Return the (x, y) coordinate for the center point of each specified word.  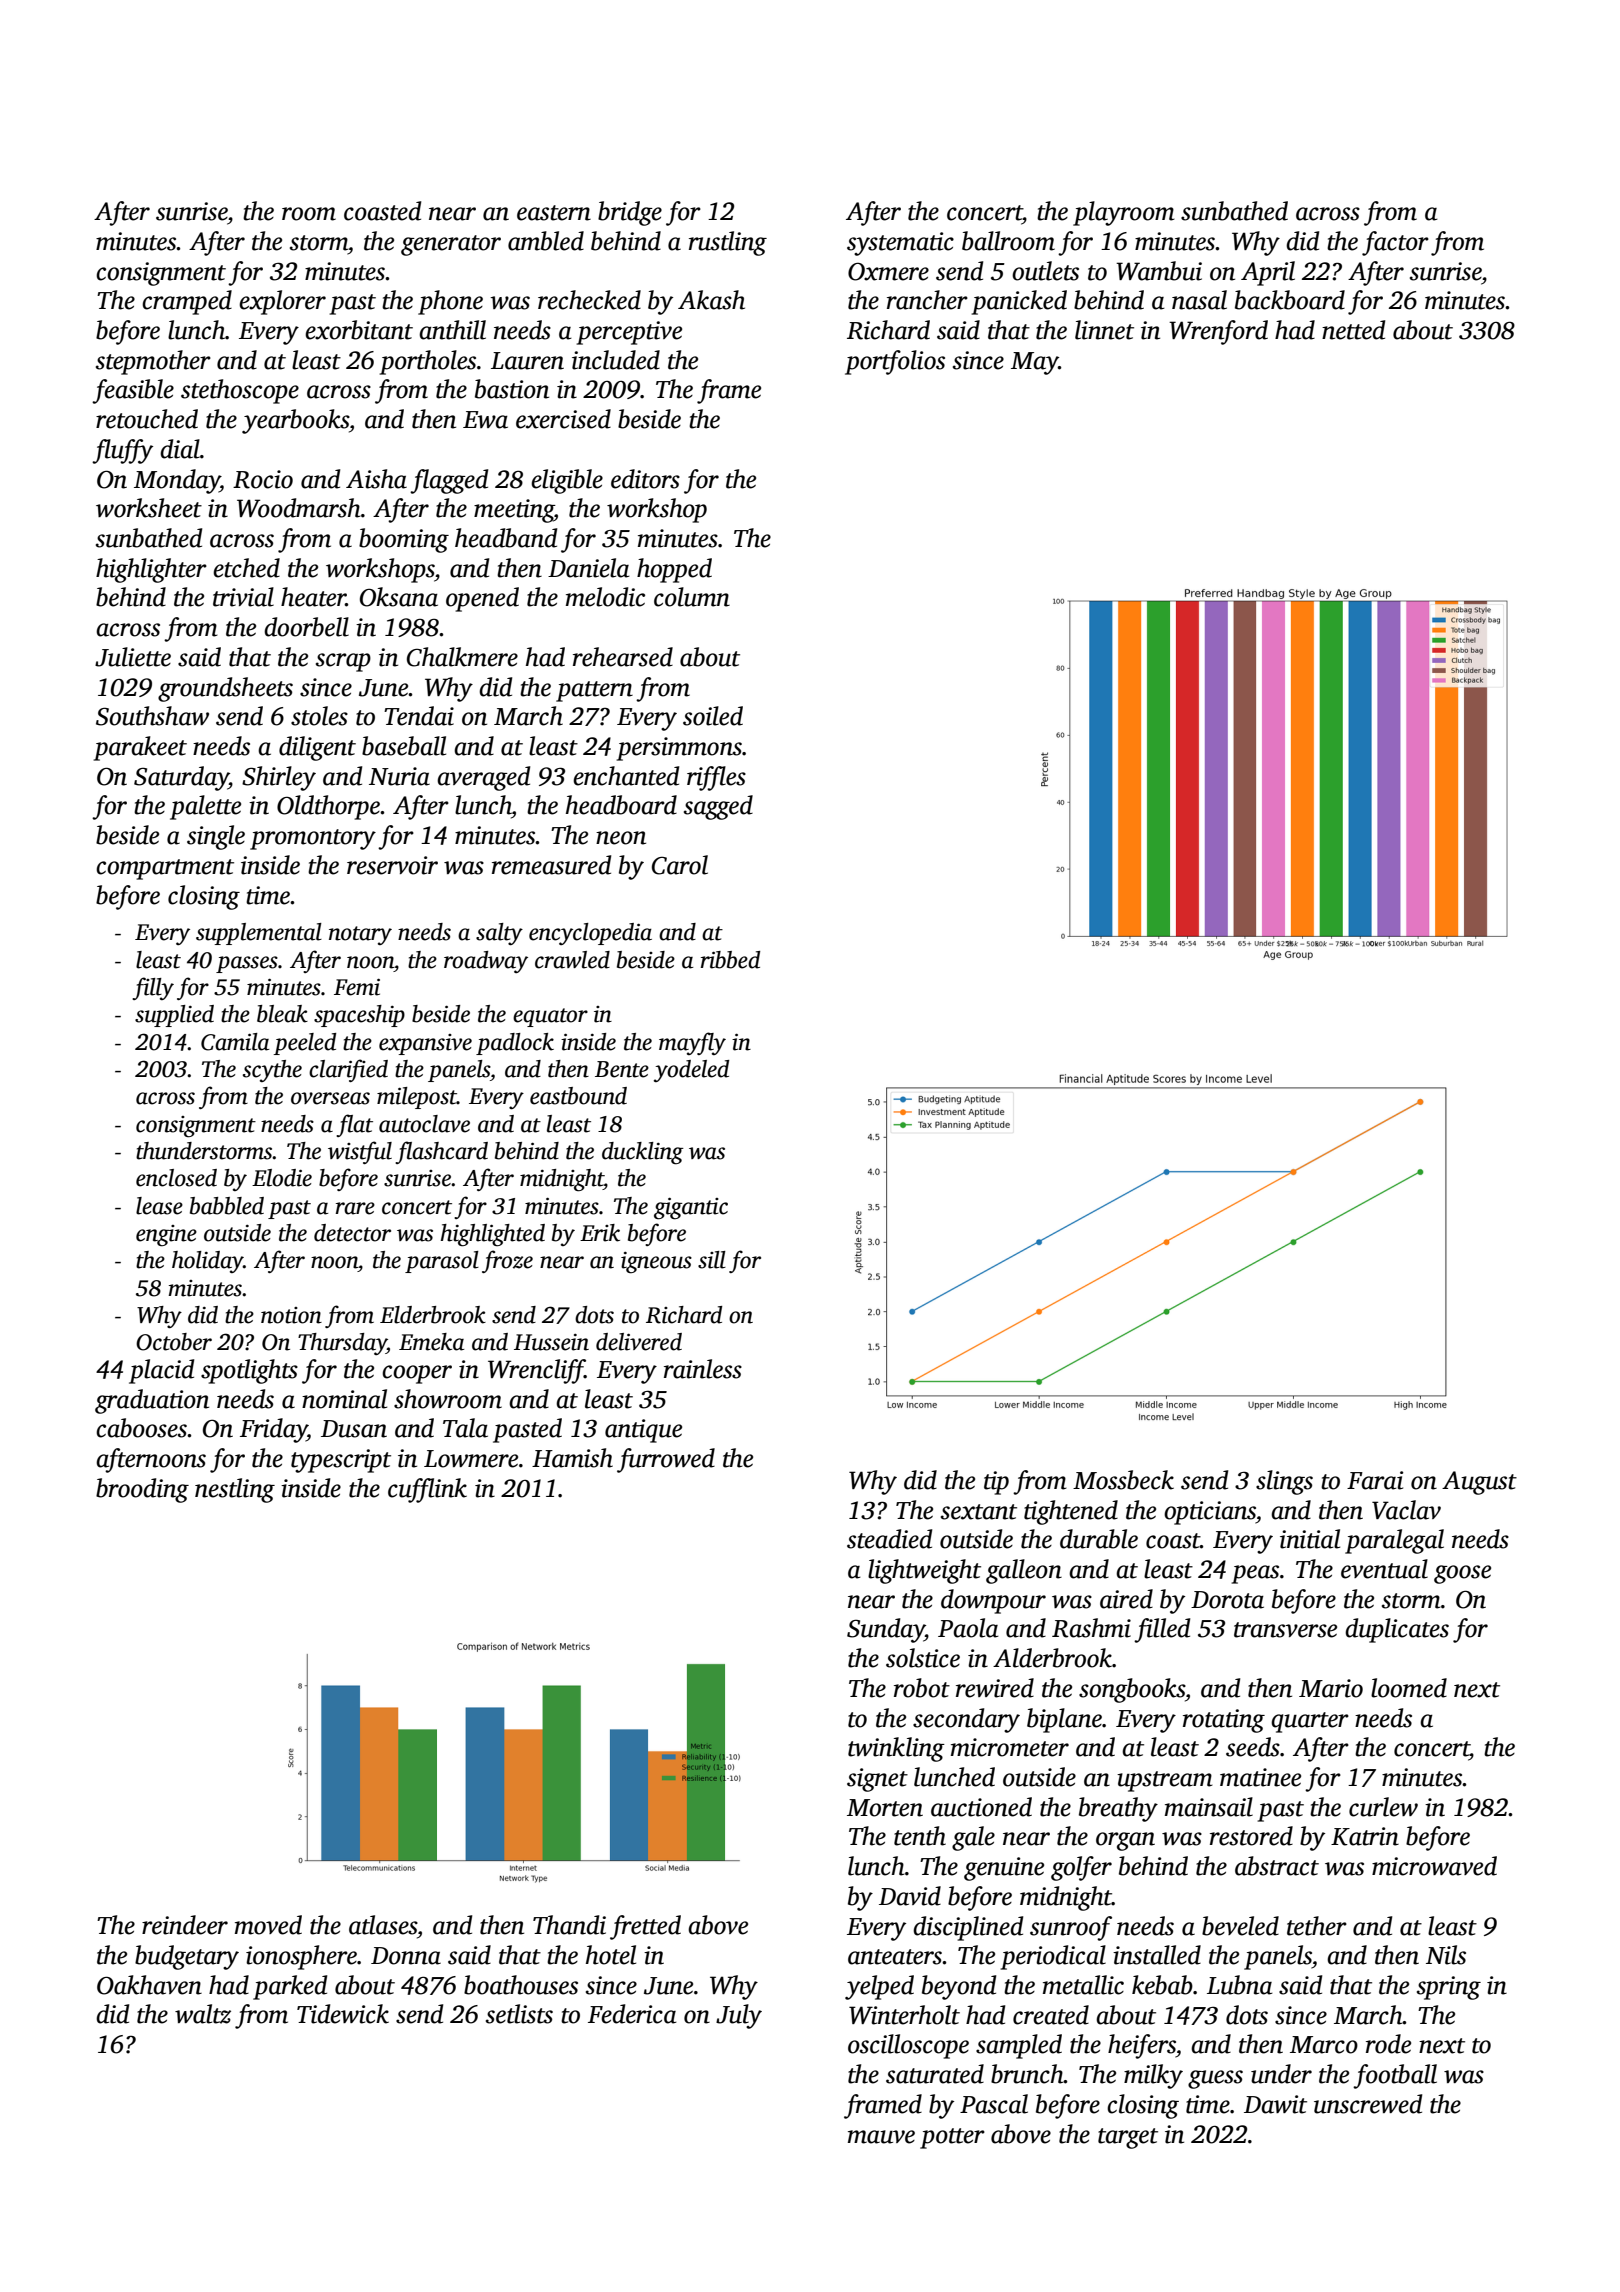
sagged (718, 807)
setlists (519, 2014)
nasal (1199, 300)
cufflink (427, 1490)
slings (1284, 1482)
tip (996, 1483)
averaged (483, 778)
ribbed (730, 960)
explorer (282, 302)
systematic (900, 244)
